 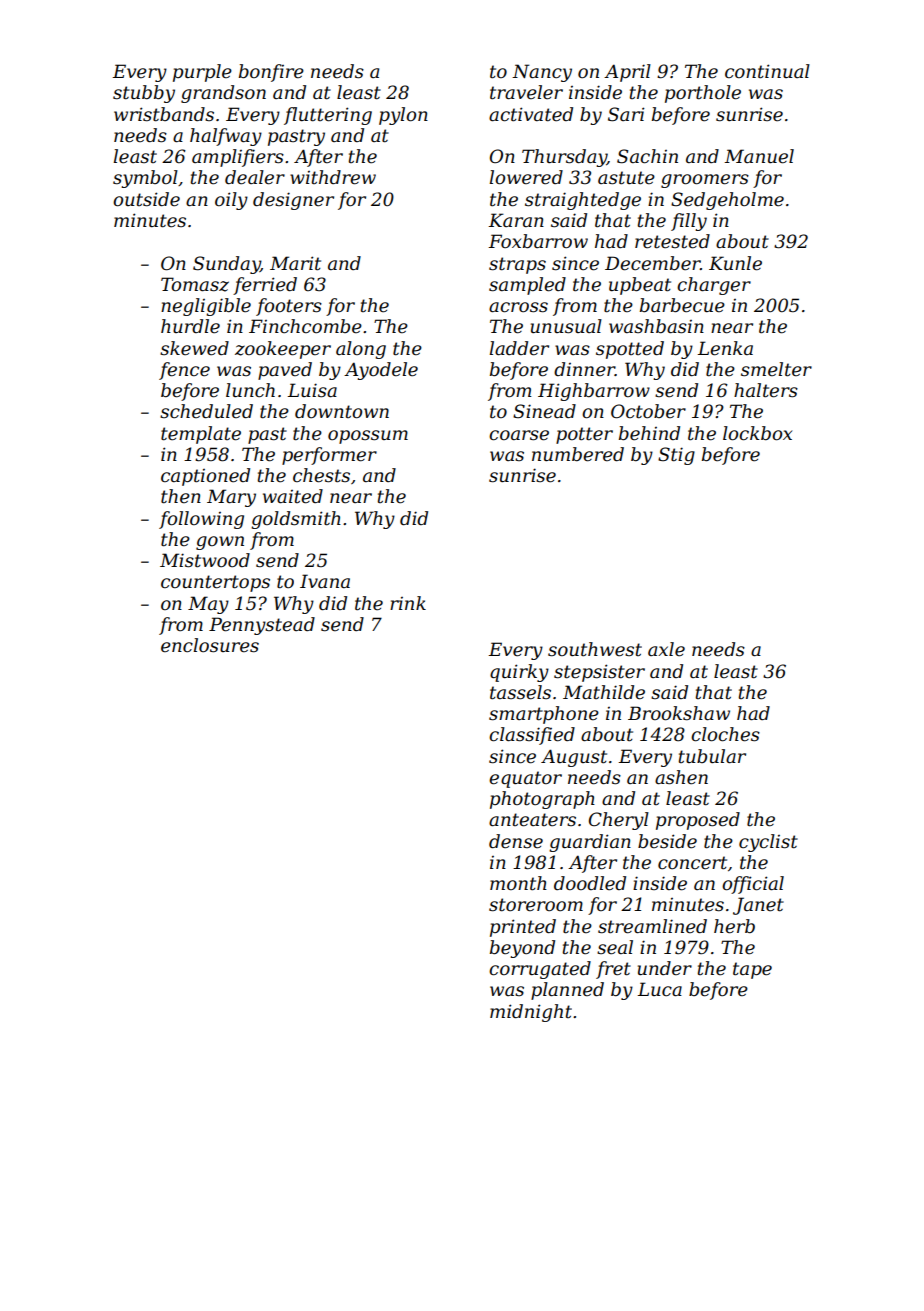 I want to click on across, so click(x=518, y=307).
